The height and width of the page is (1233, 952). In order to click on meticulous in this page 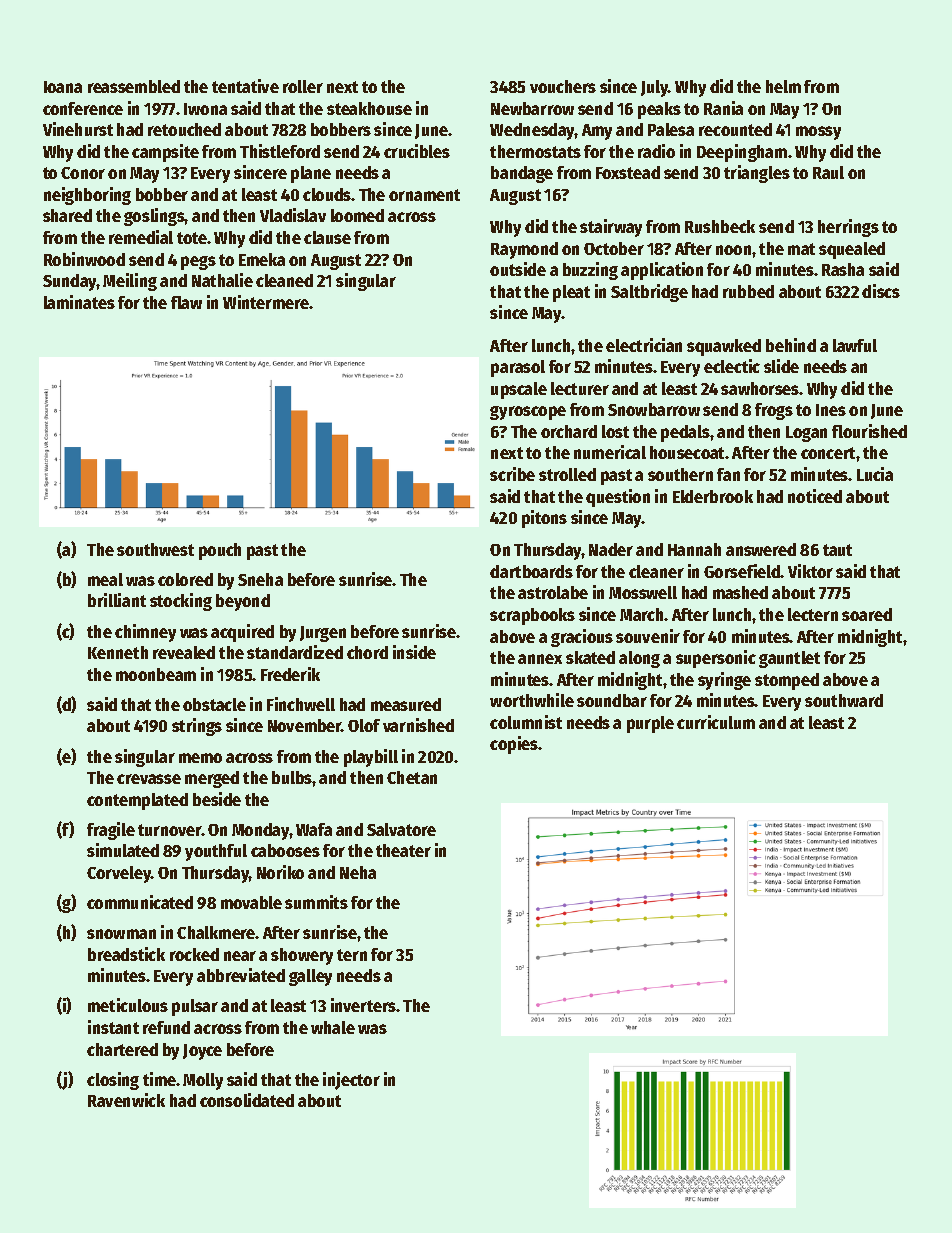, I will do `click(128, 1005)`.
